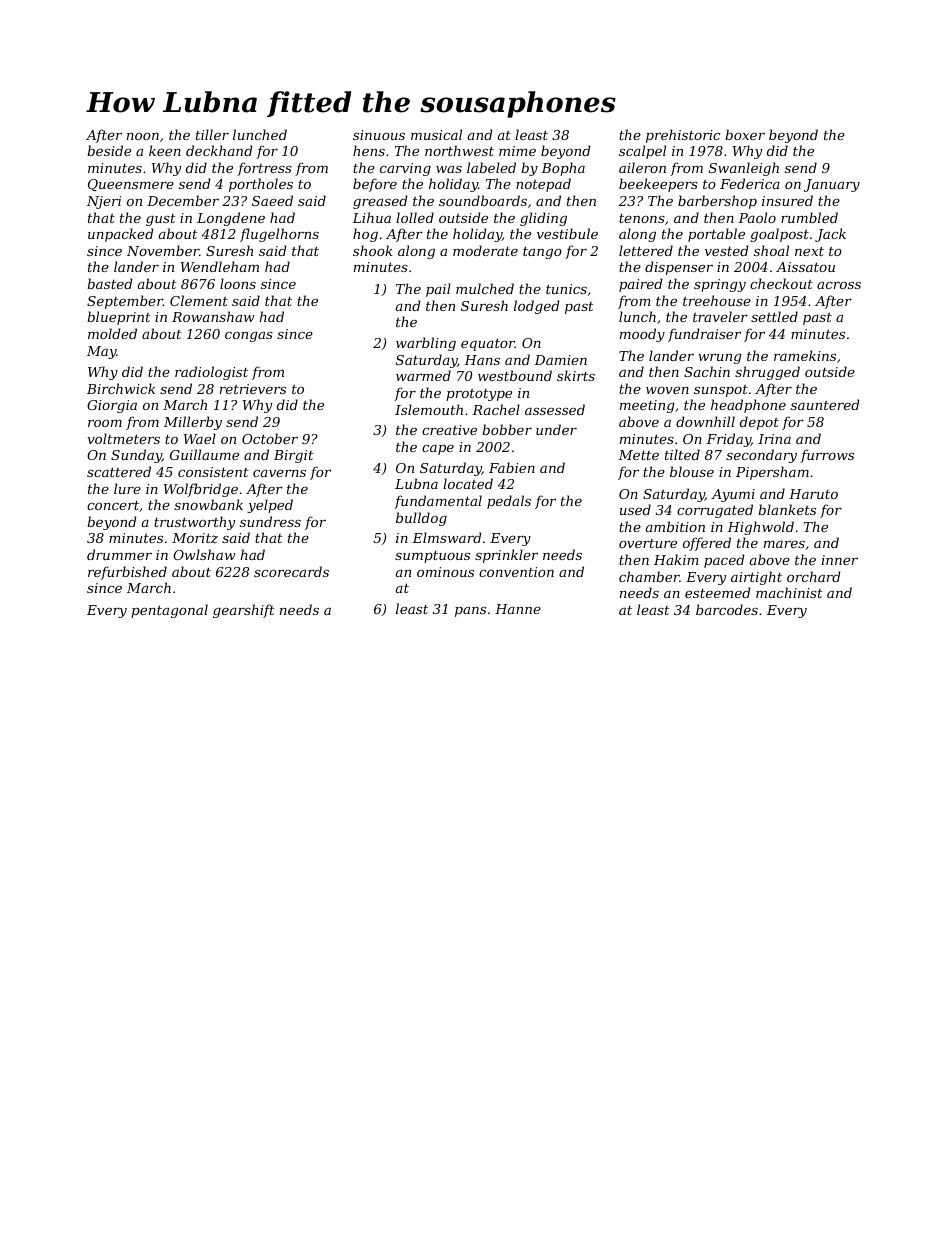  I want to click on mime, so click(517, 151).
